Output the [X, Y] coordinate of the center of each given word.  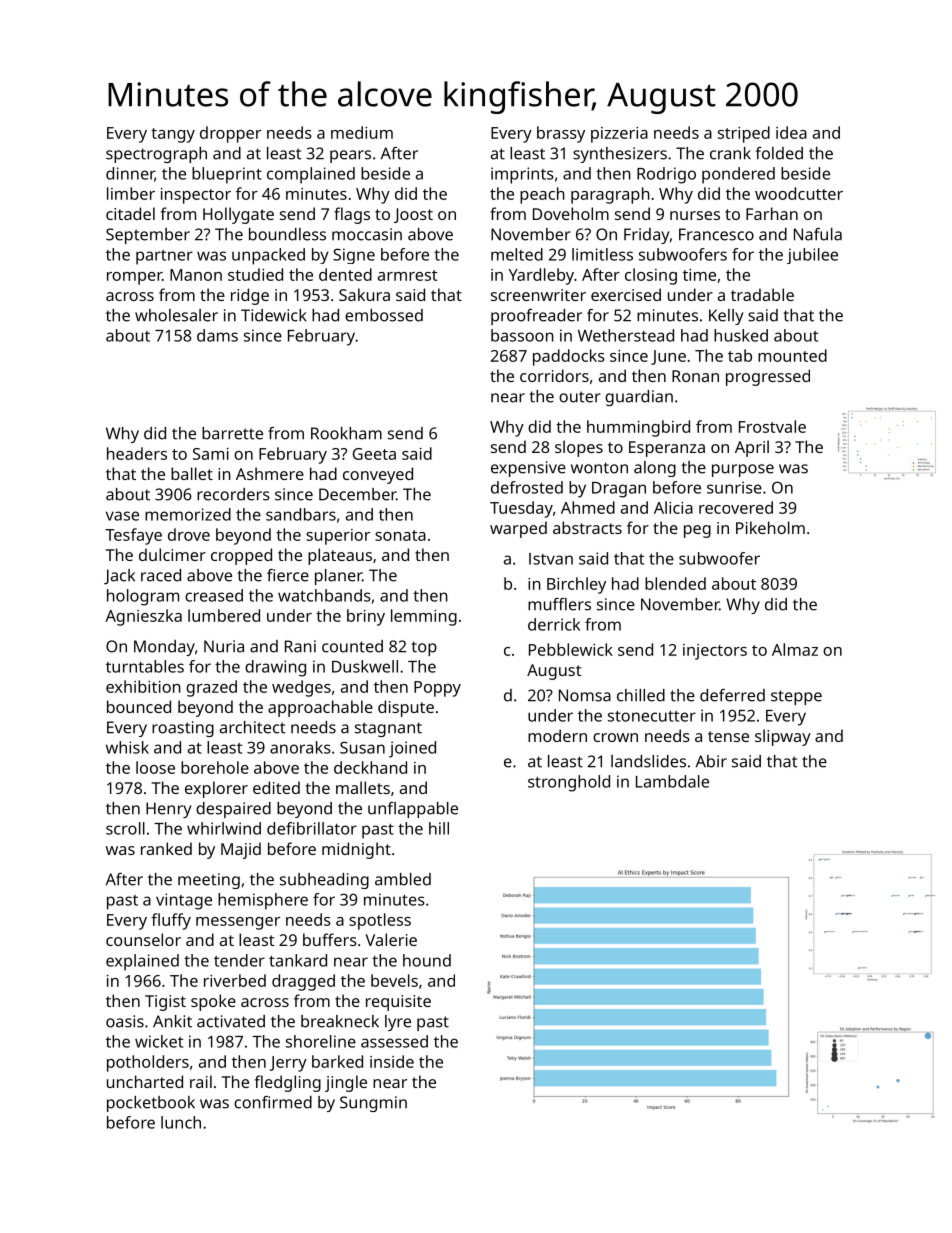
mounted [792, 355]
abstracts [587, 527]
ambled [403, 879]
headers [137, 453]
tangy [173, 135]
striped [744, 134]
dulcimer [172, 554]
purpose [743, 470]
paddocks [569, 357]
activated [231, 1021]
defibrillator [312, 828]
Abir [711, 761]
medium [362, 132]
